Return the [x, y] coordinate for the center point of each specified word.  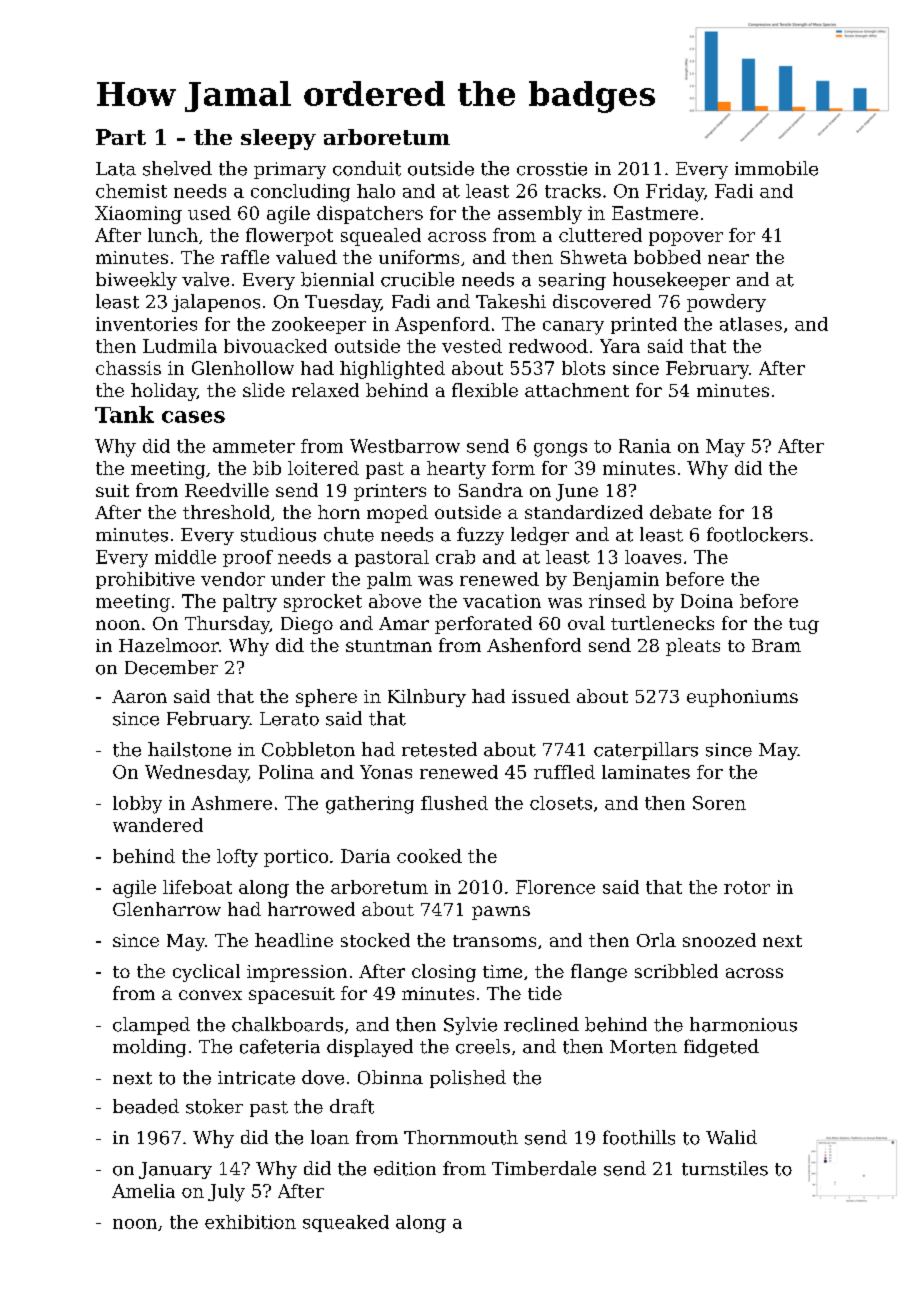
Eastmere [655, 213]
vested [472, 346]
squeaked [346, 1223]
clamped [151, 1026]
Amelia [143, 1191]
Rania [645, 446]
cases [193, 417]
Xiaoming [138, 215]
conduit [367, 168]
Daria [365, 856]
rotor [747, 887]
